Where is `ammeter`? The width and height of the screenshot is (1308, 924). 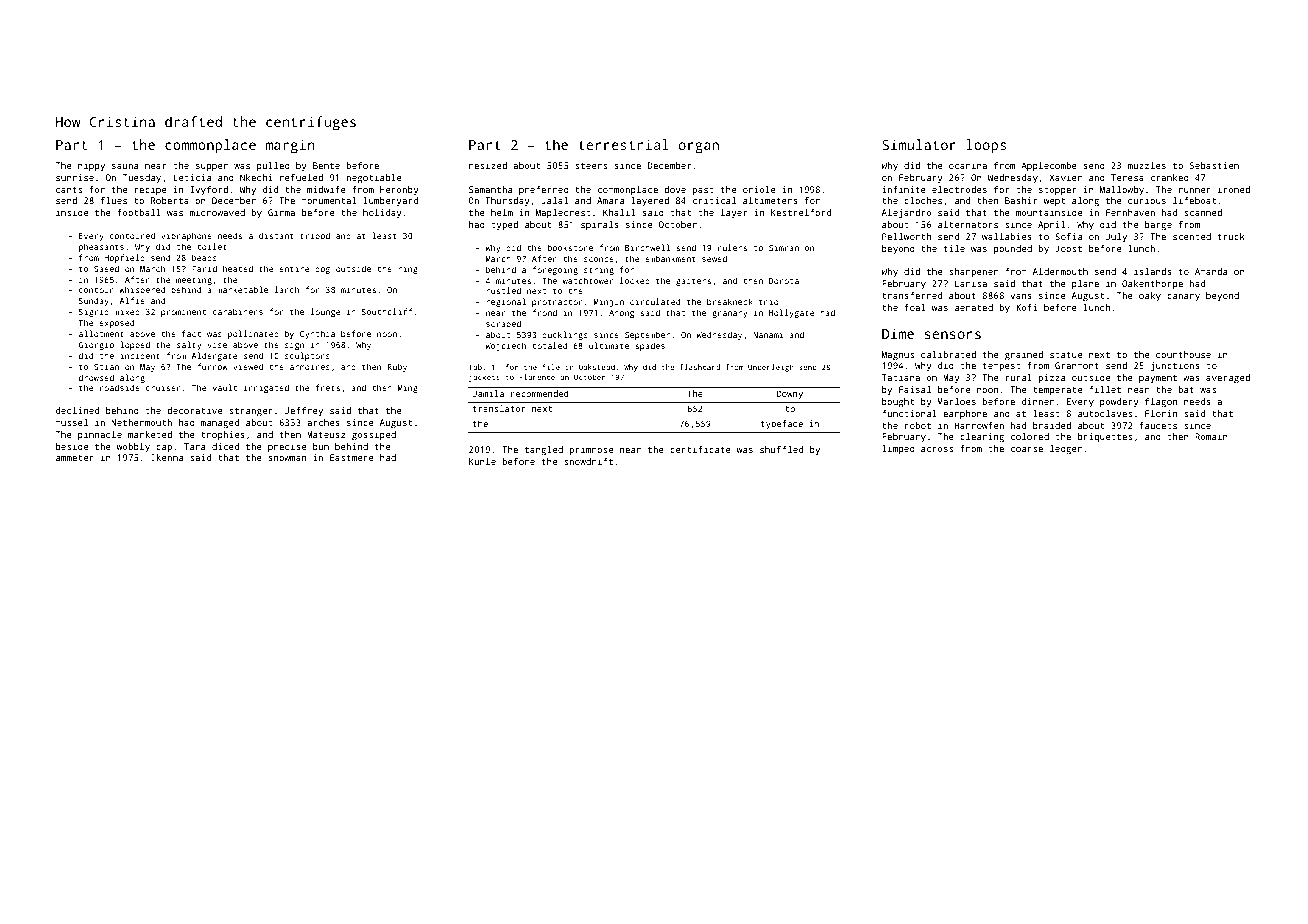
ammeter is located at coordinates (75, 458).
